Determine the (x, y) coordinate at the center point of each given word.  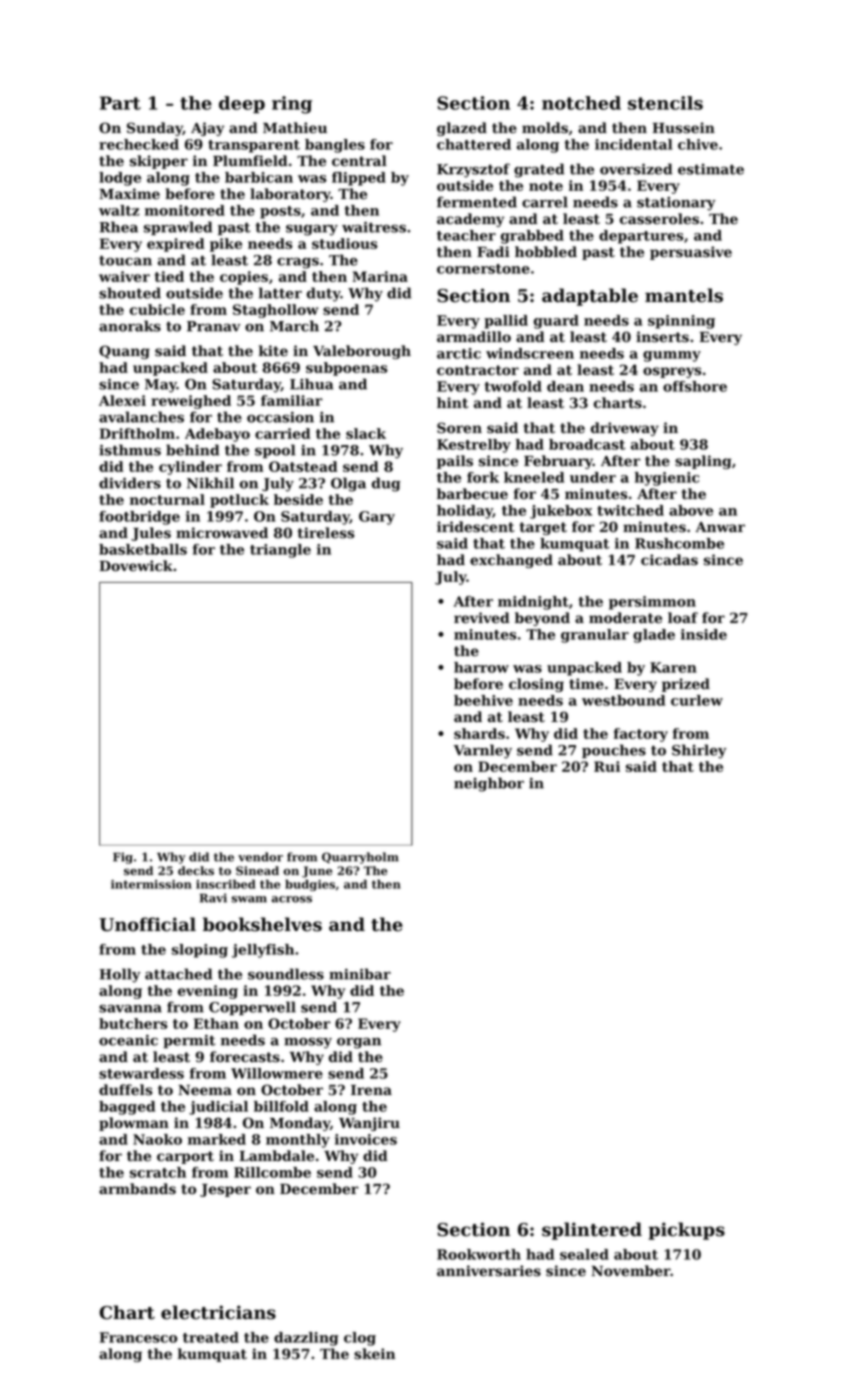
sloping (200, 951)
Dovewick (136, 566)
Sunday (155, 129)
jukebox (561, 512)
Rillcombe (272, 1172)
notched (581, 103)
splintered (592, 1231)
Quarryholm (360, 858)
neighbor (489, 784)
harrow (481, 667)
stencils (665, 103)
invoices (366, 1139)
